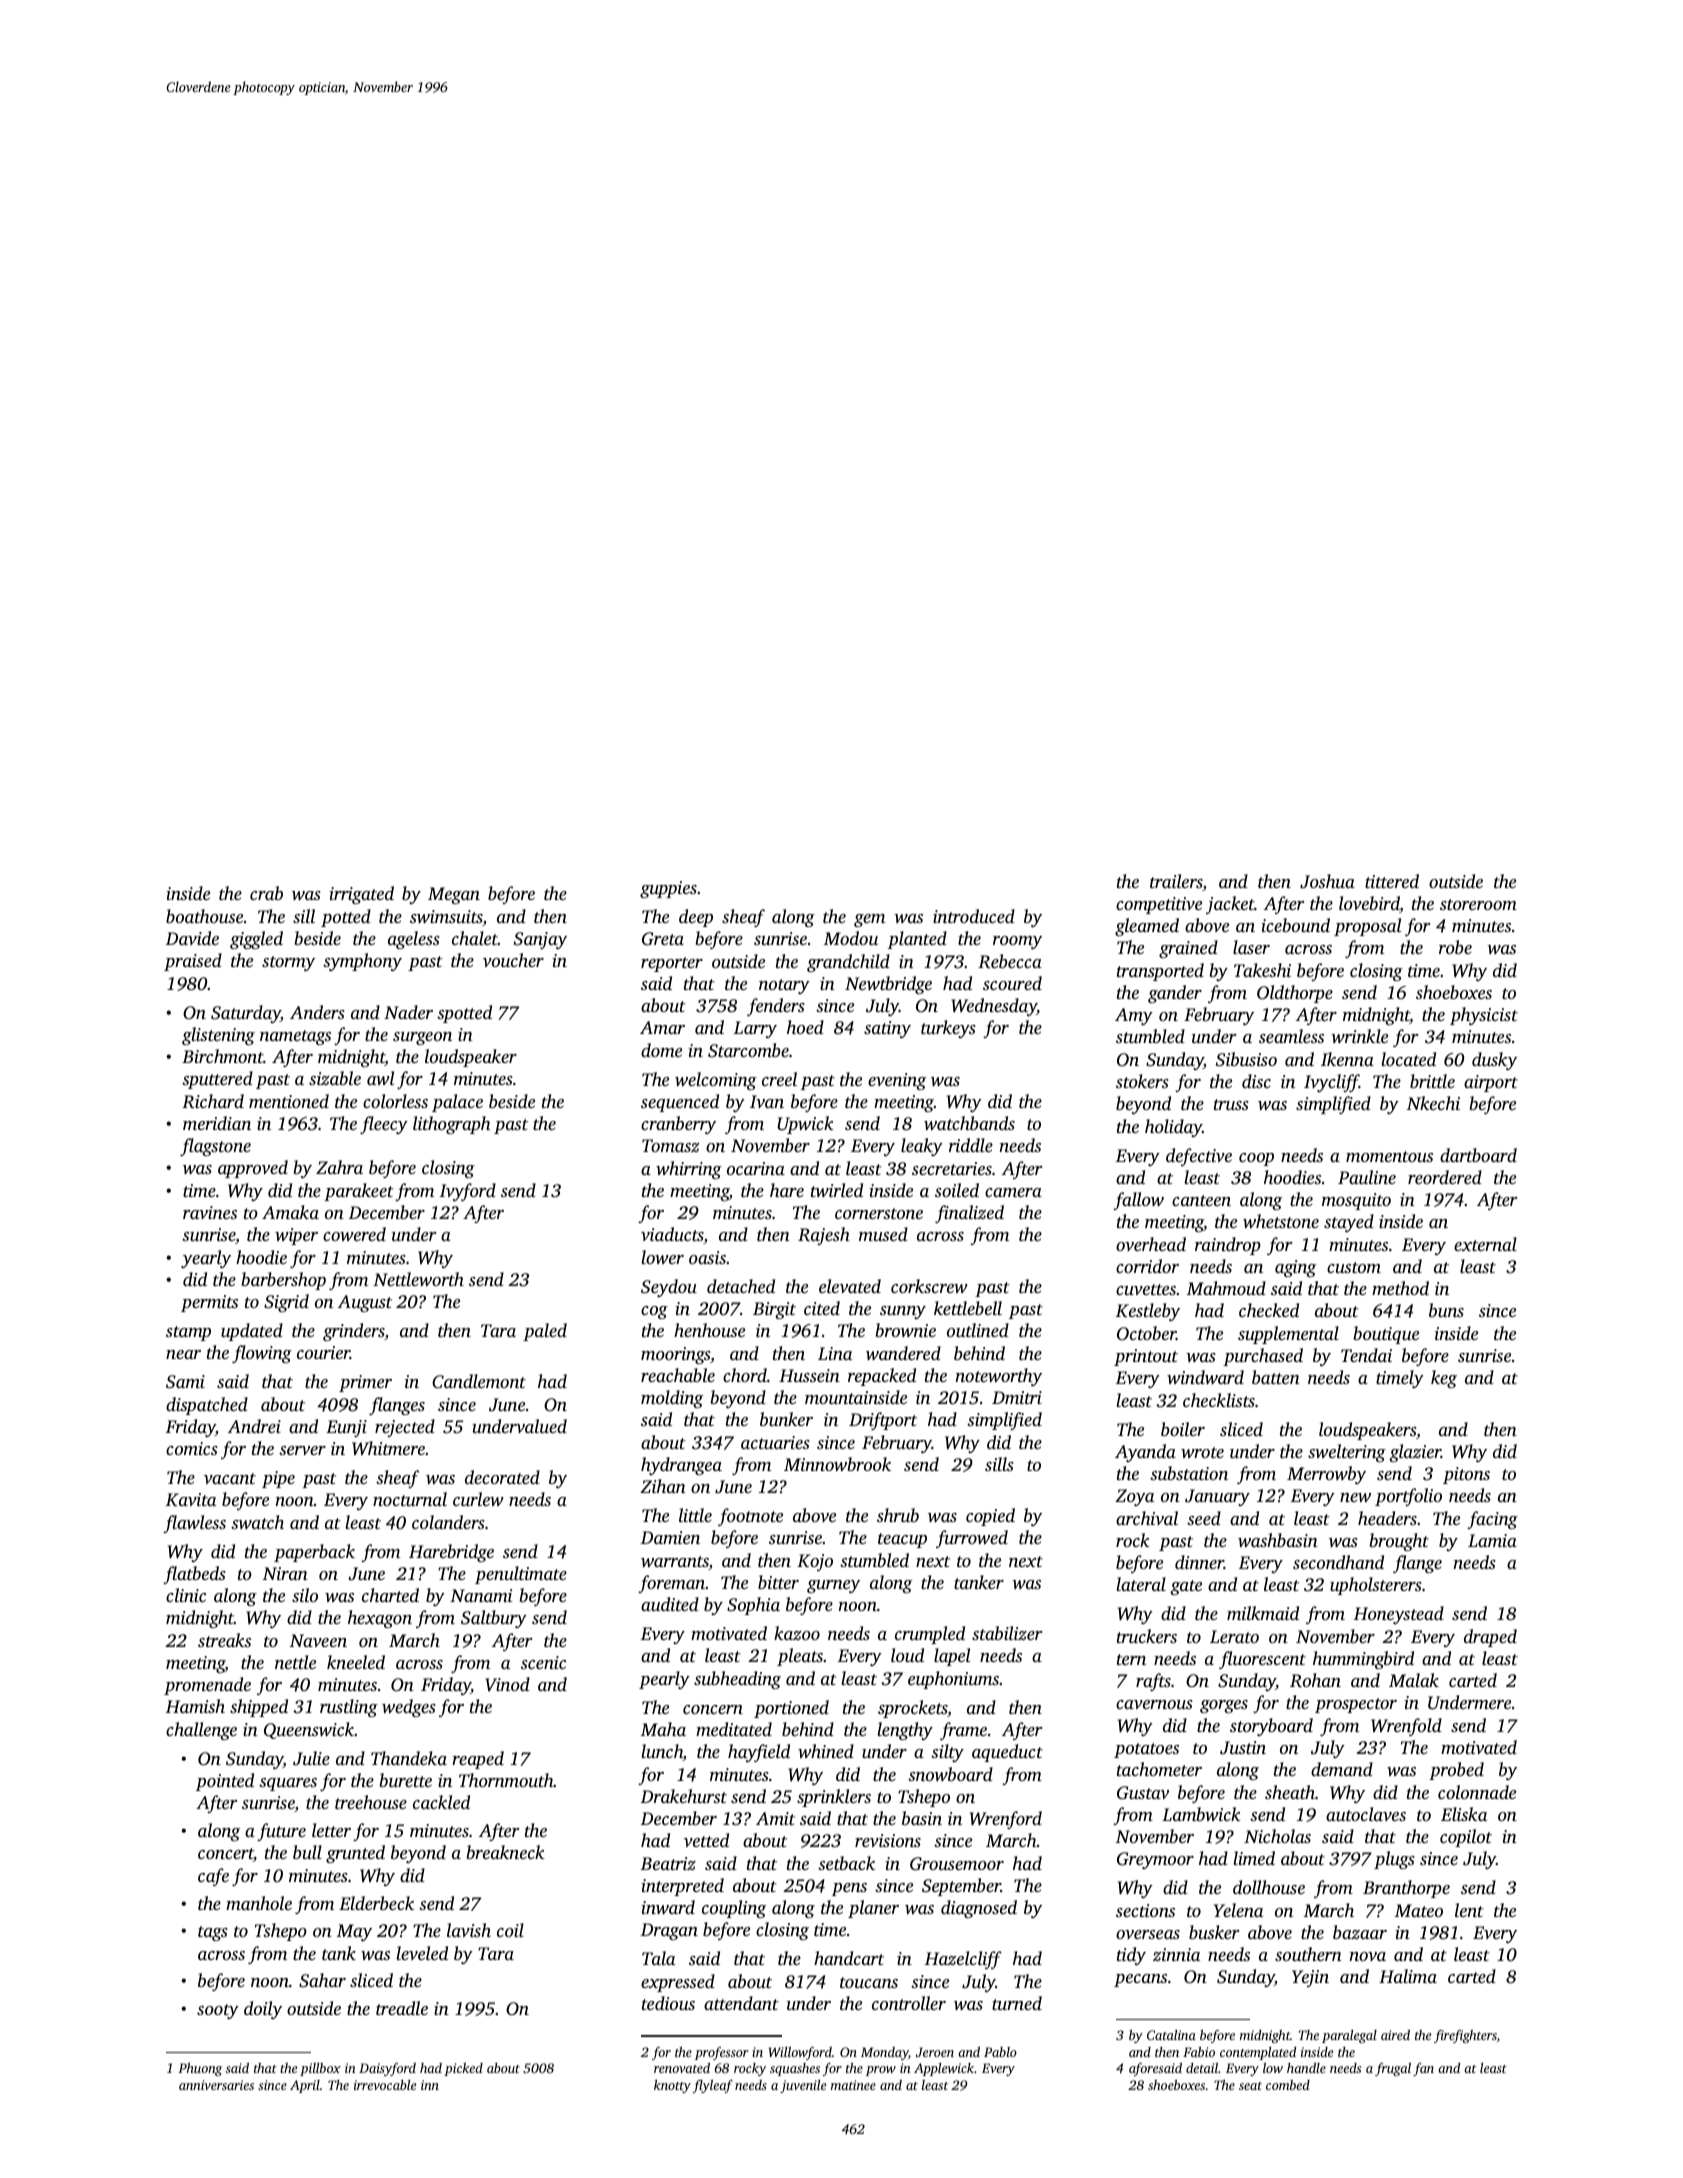  Describe the element at coordinates (266, 893) in the document. I see `crab` at that location.
